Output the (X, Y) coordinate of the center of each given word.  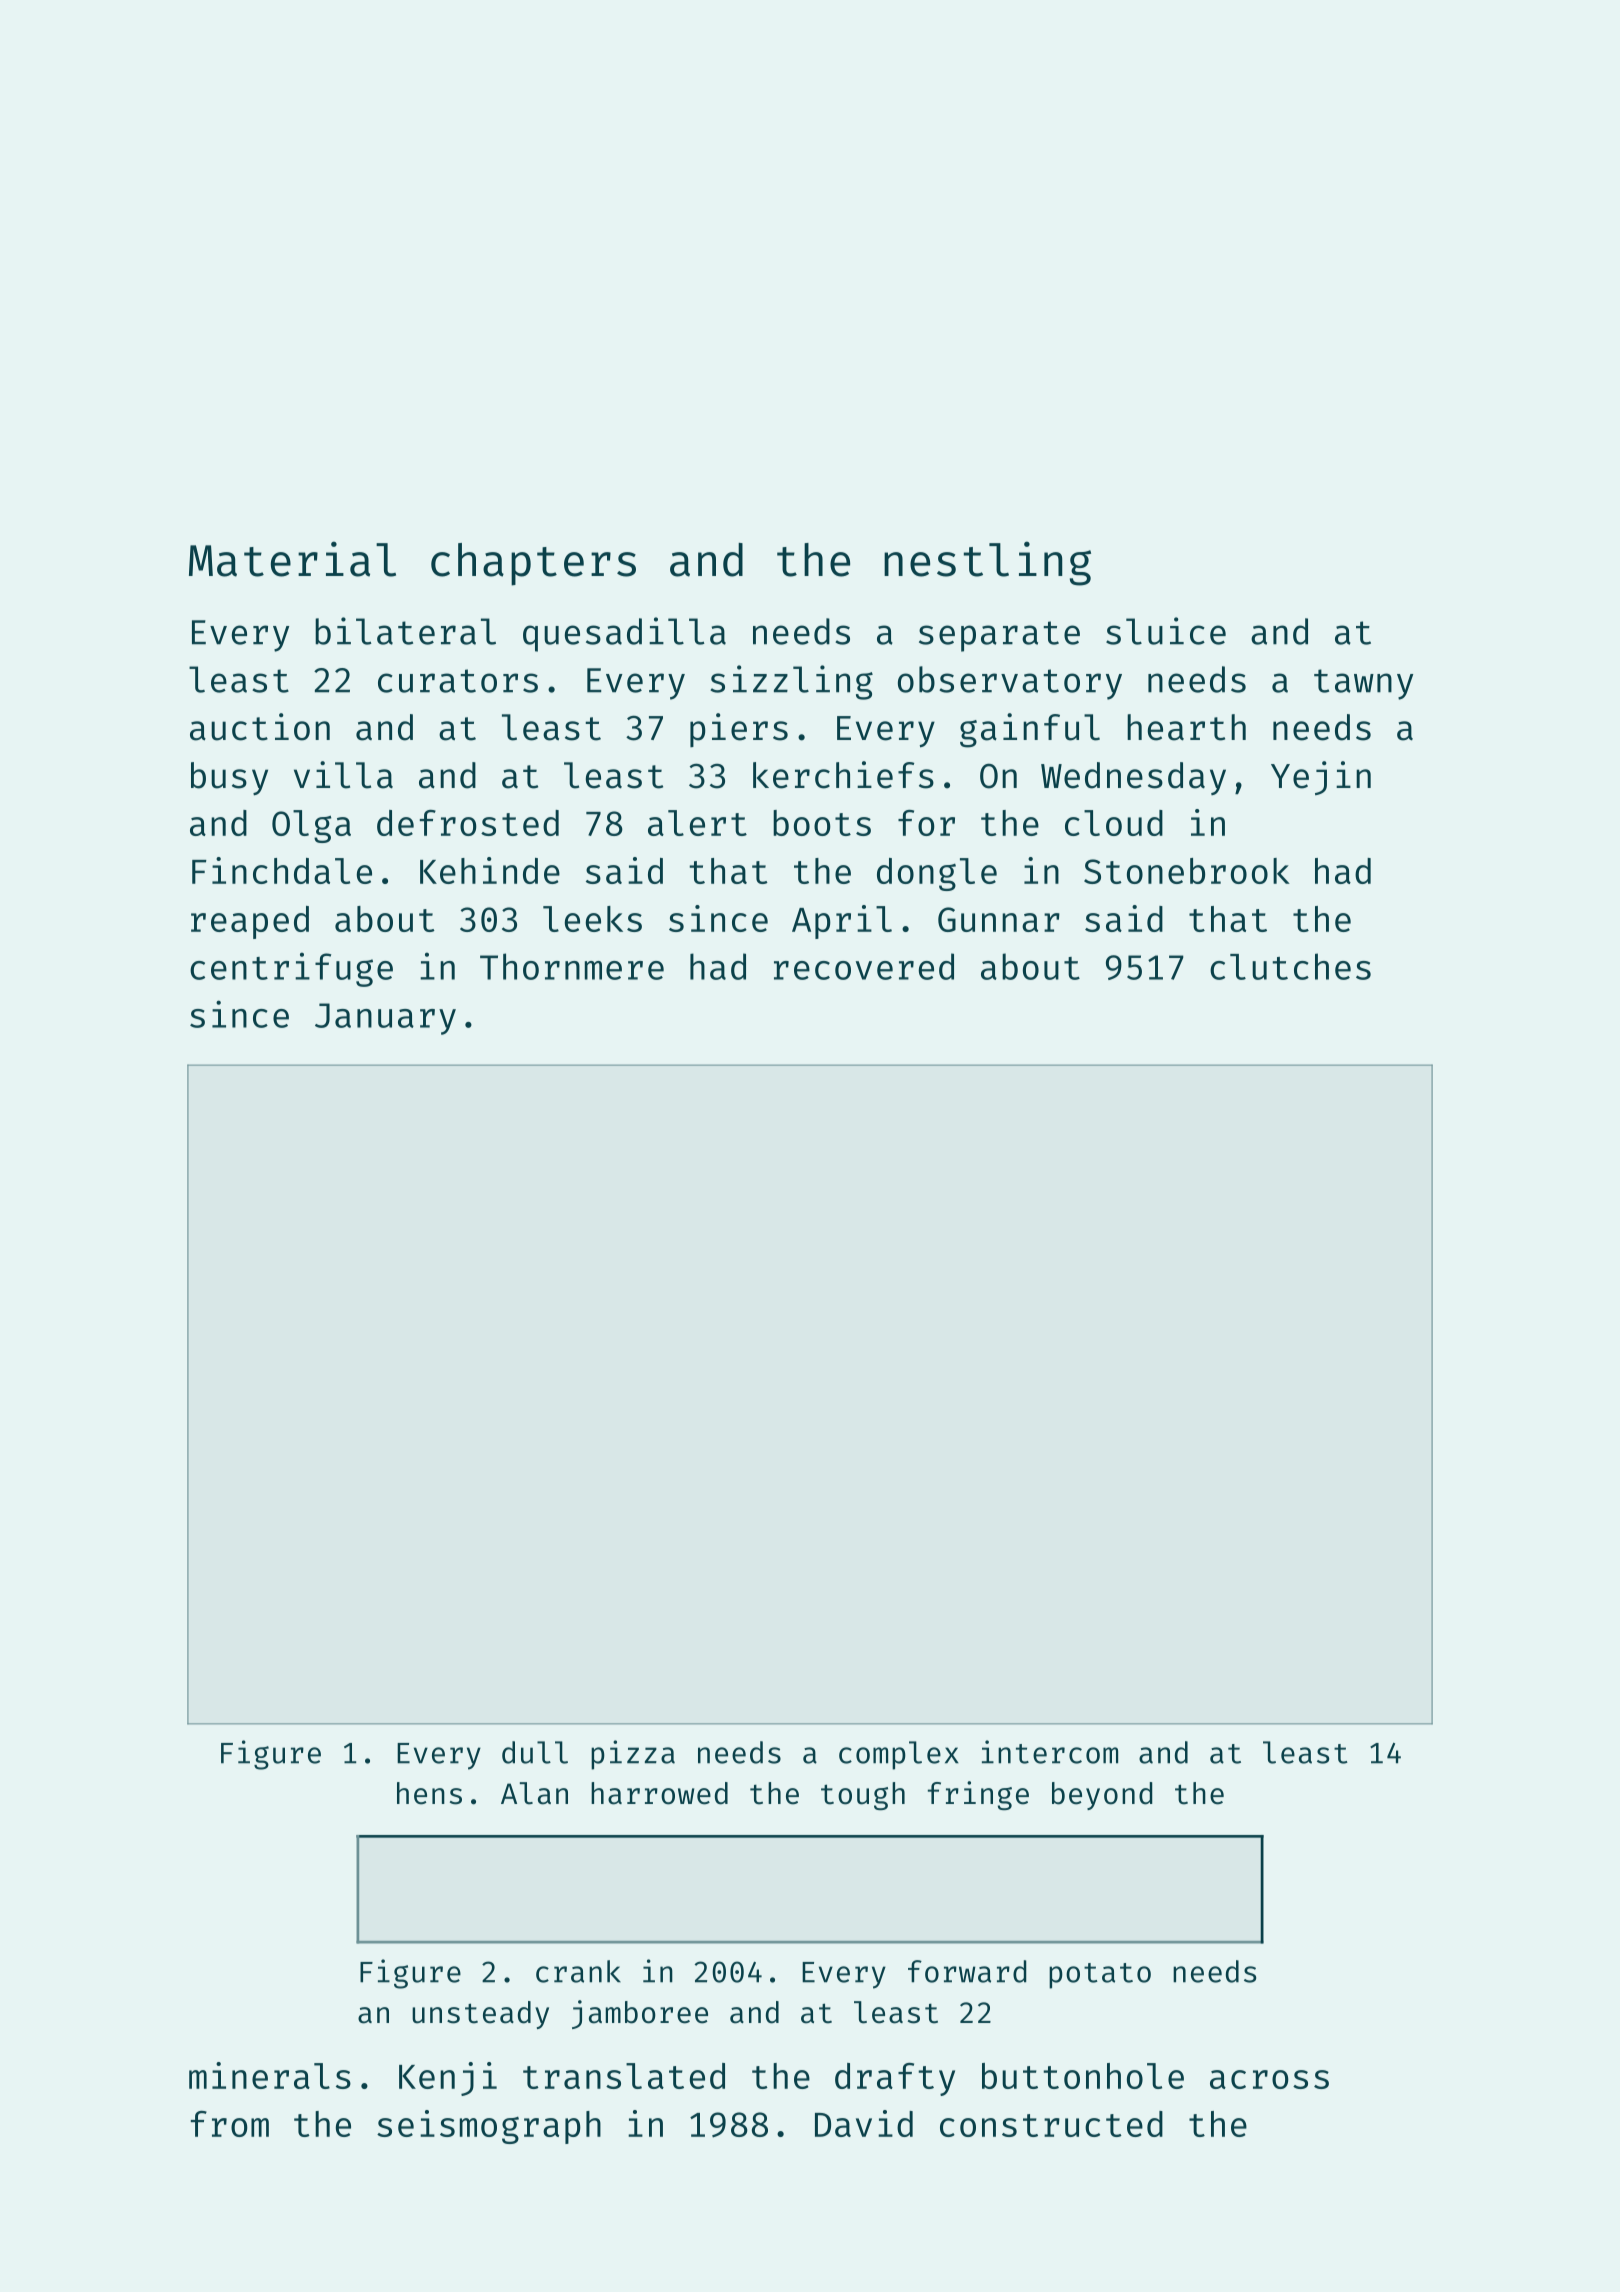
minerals (270, 2075)
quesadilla (624, 634)
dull (535, 1752)
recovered (864, 966)
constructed (1051, 2124)
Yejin (1321, 778)
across (1269, 2079)
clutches (1290, 966)
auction (260, 727)
